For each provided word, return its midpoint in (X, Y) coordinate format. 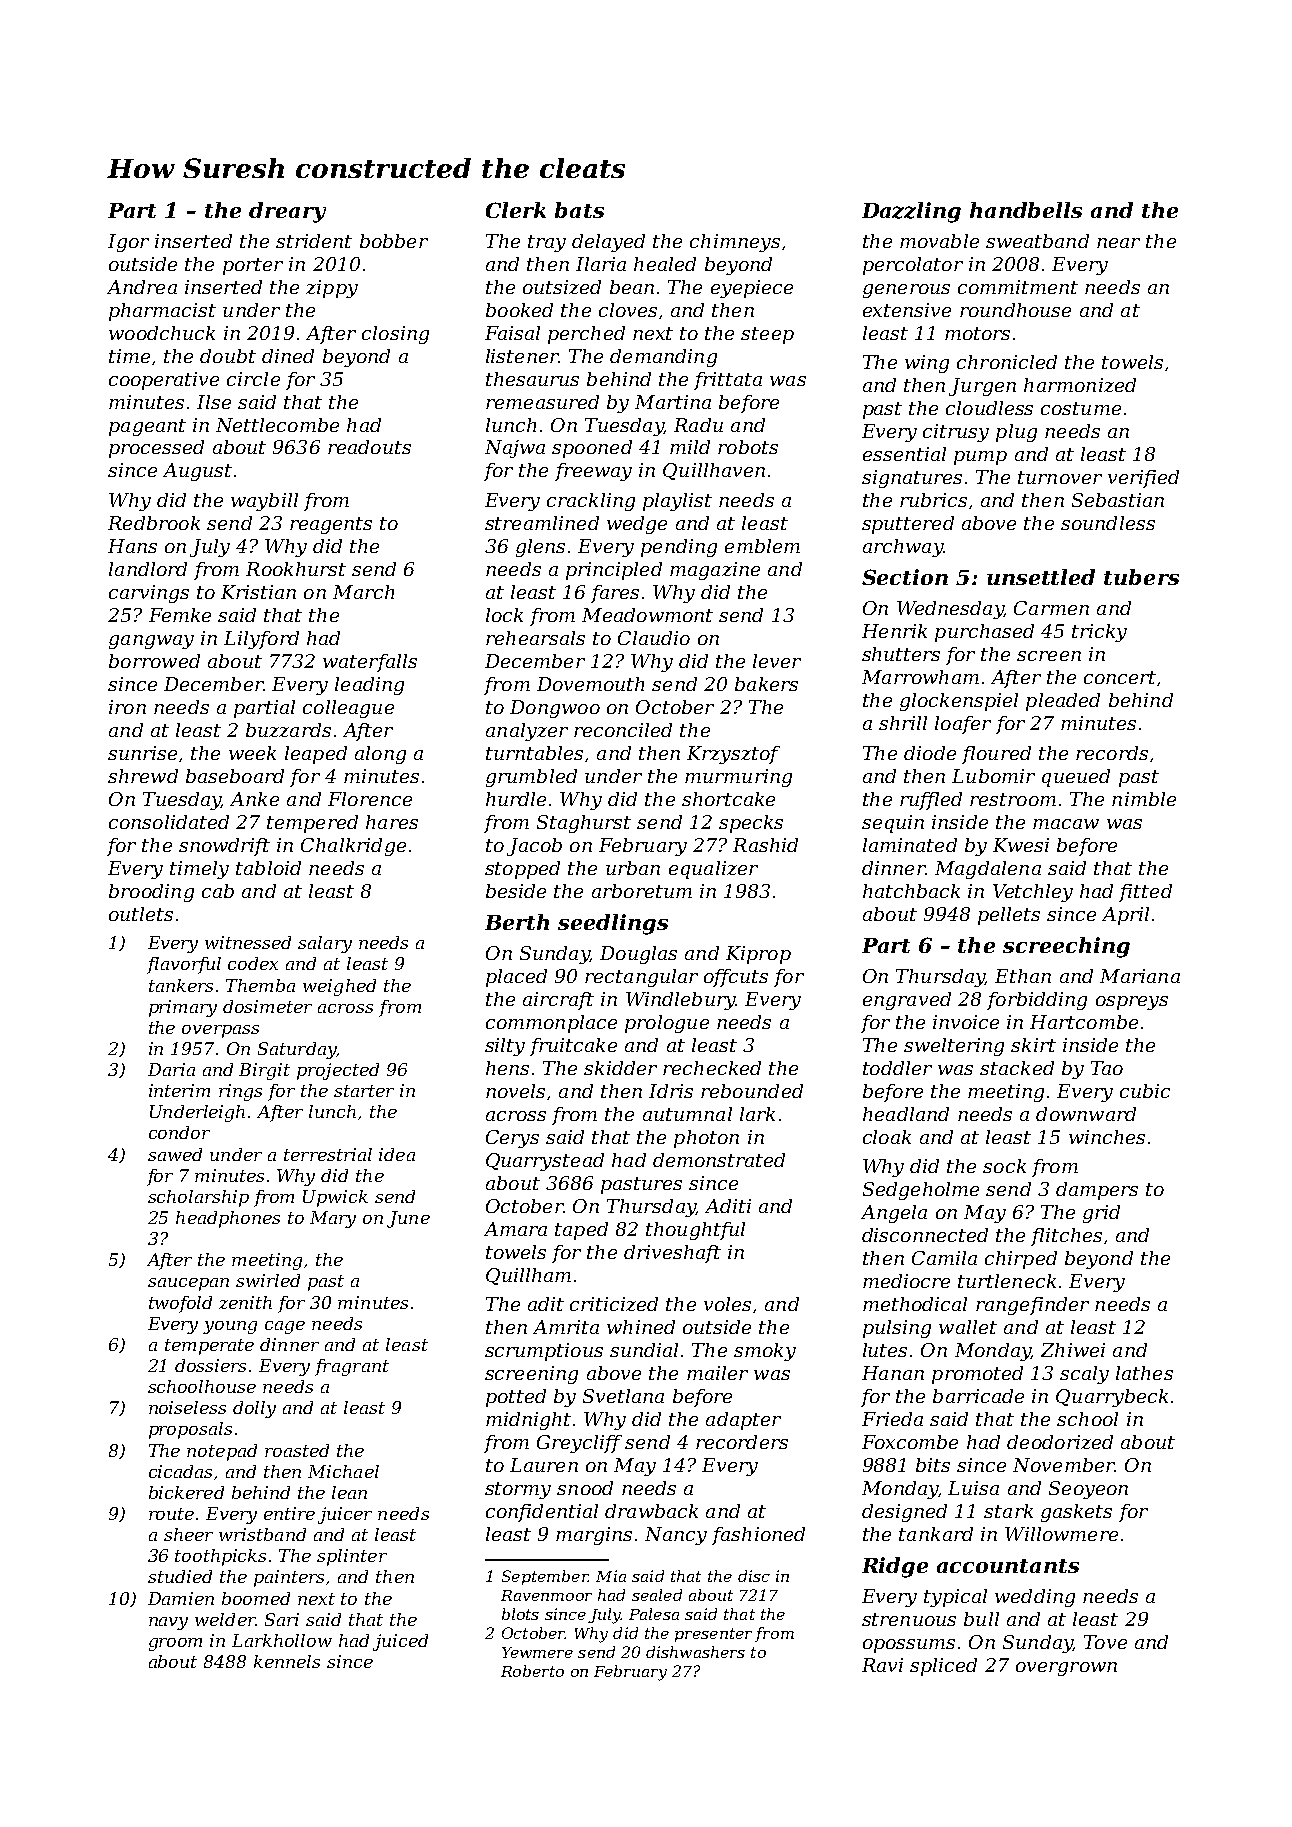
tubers (1141, 577)
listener (522, 356)
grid (1101, 1214)
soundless (1108, 523)
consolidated (169, 822)
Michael (343, 1471)
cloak (887, 1137)
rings (240, 1092)
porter (253, 266)
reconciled (623, 730)
